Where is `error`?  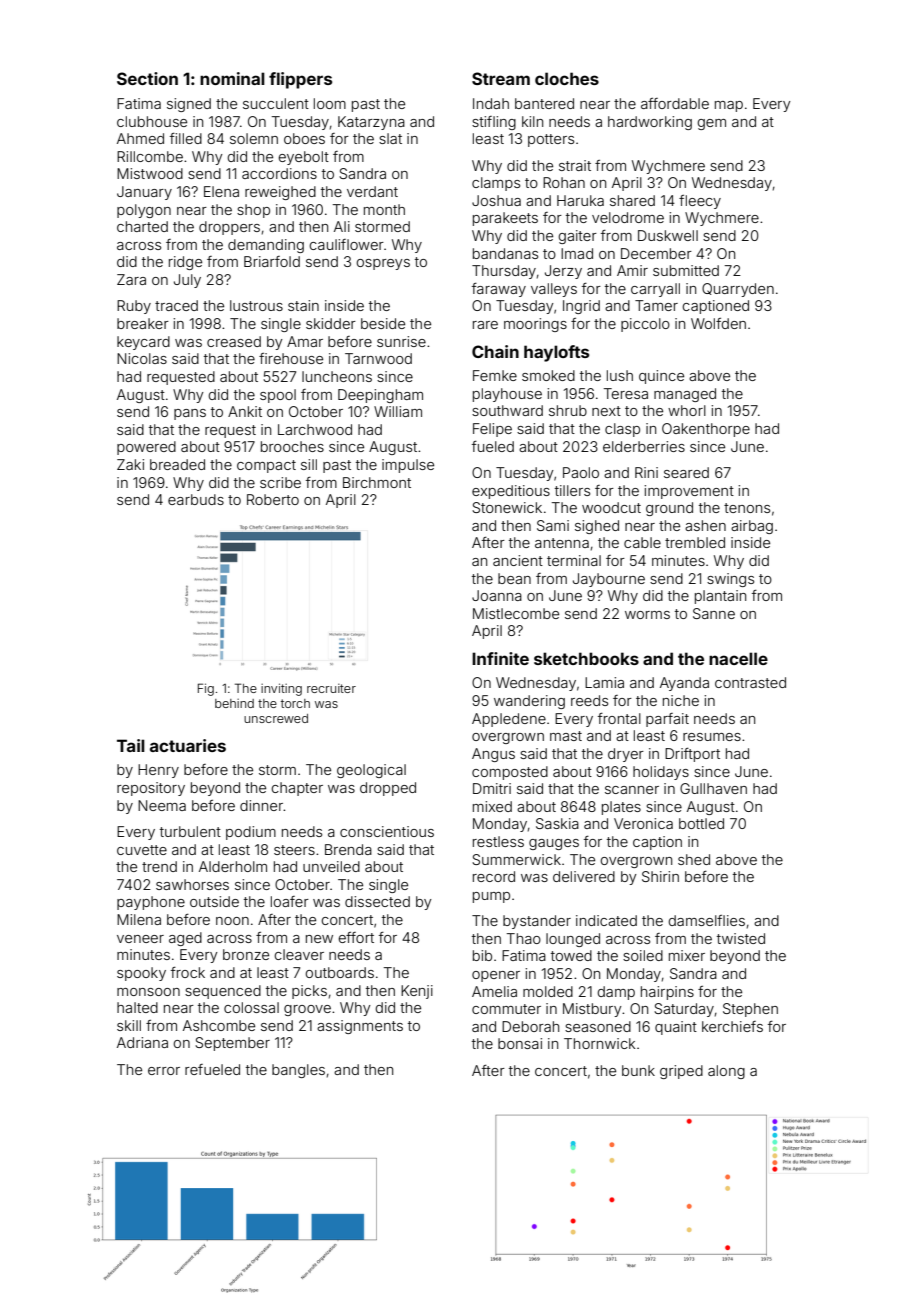
error is located at coordinates (164, 1071).
